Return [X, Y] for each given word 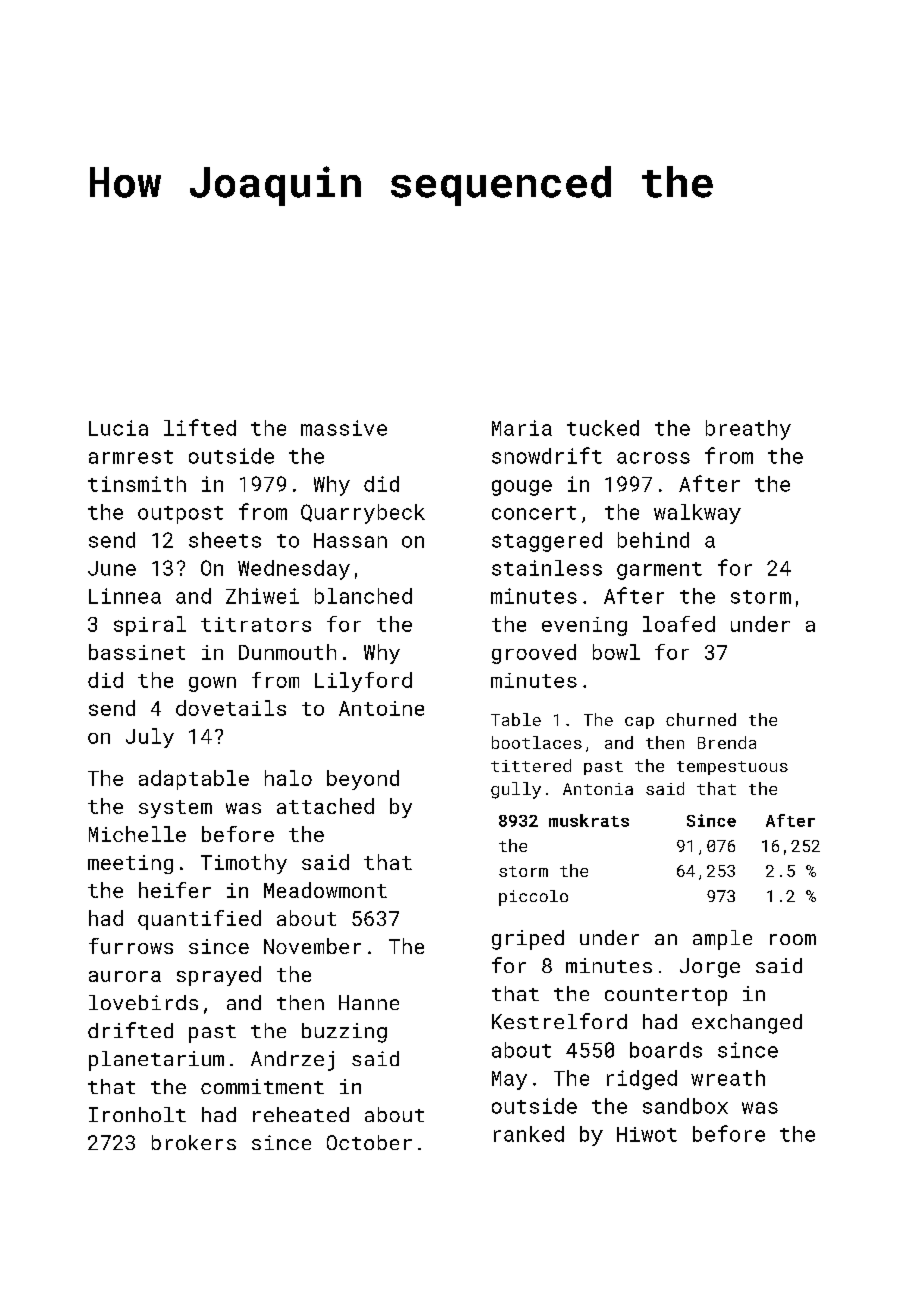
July [150, 738]
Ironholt [137, 1114]
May [509, 1080]
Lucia [118, 428]
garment [659, 571]
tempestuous [732, 768]
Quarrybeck [363, 514]
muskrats [589, 820]
